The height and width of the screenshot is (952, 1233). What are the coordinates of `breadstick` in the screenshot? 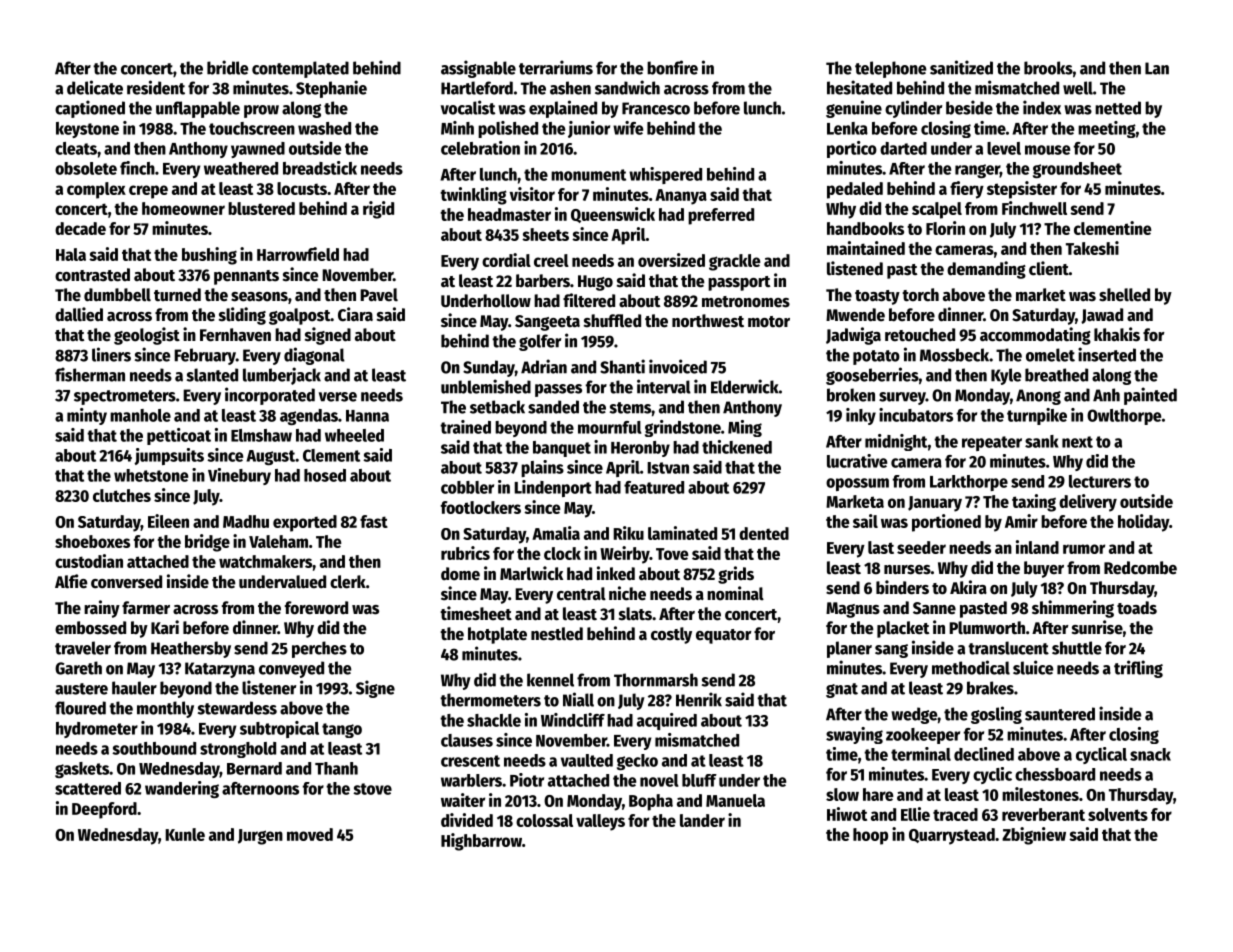 It's located at (320, 168).
